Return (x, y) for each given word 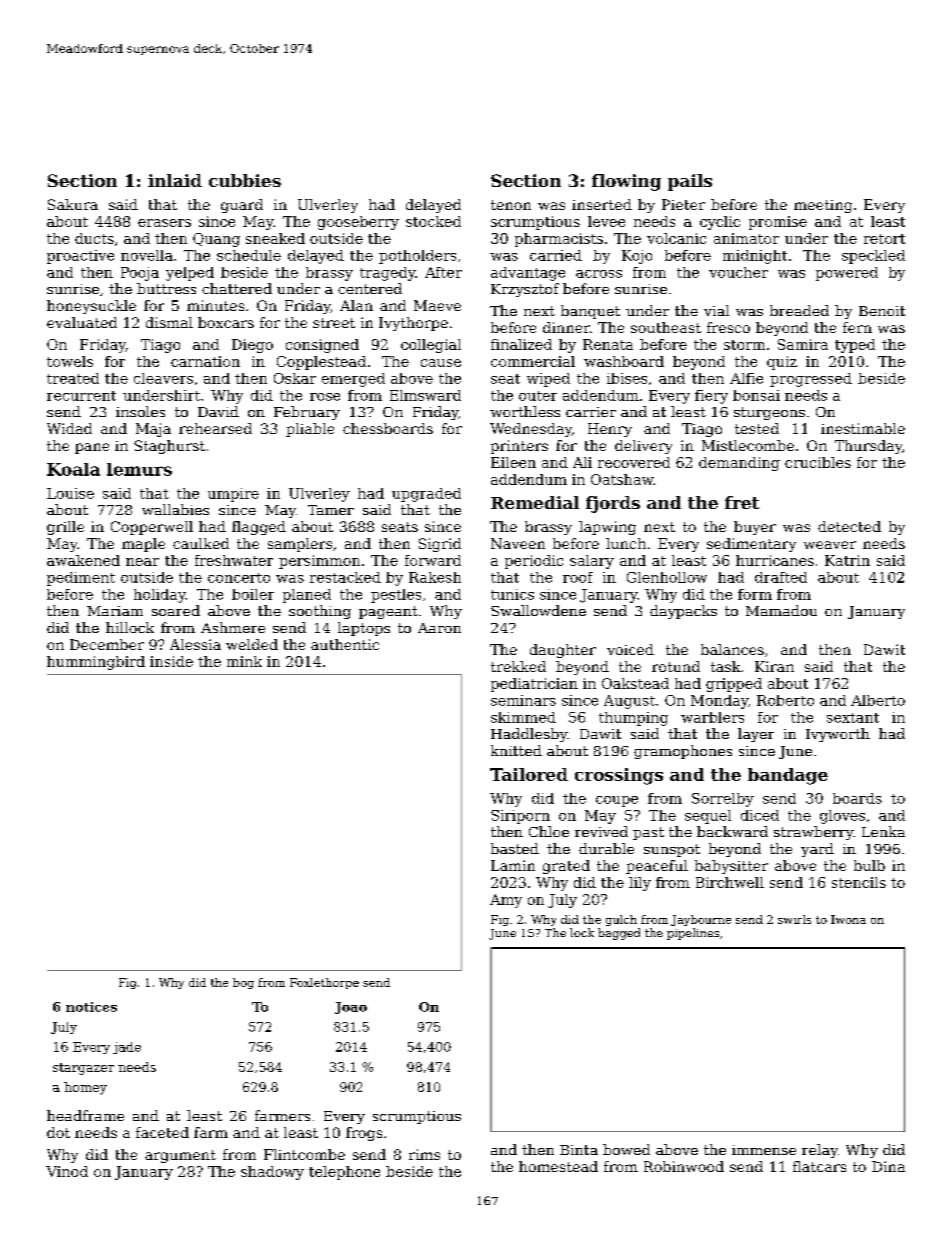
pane (92, 448)
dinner (566, 327)
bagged (619, 934)
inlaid (175, 180)
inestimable (863, 428)
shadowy (272, 1173)
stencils (859, 882)
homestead (558, 1166)
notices (91, 1007)
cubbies (245, 180)
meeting (823, 206)
